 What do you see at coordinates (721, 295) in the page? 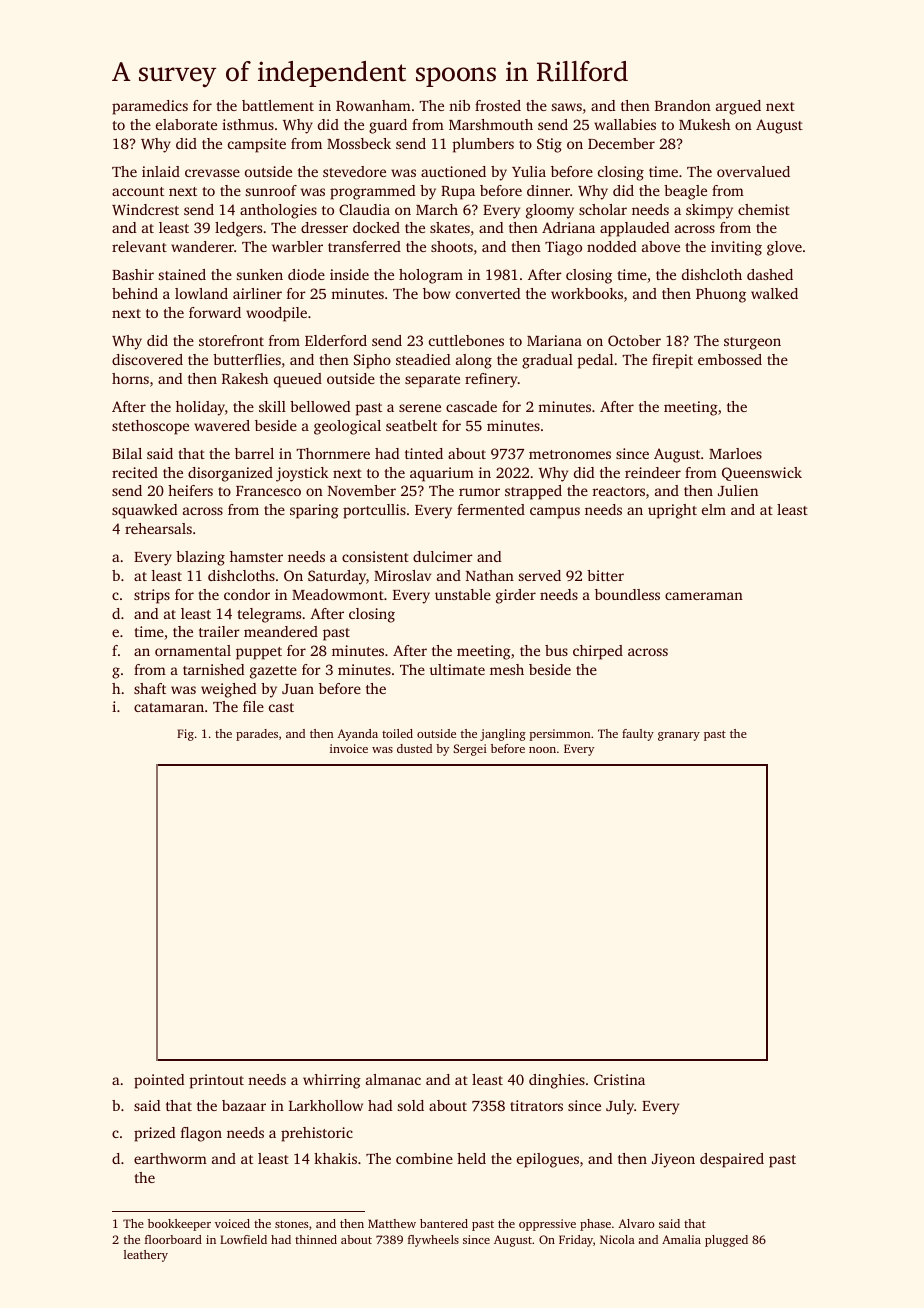
I see `Phuong` at bounding box center [721, 295].
